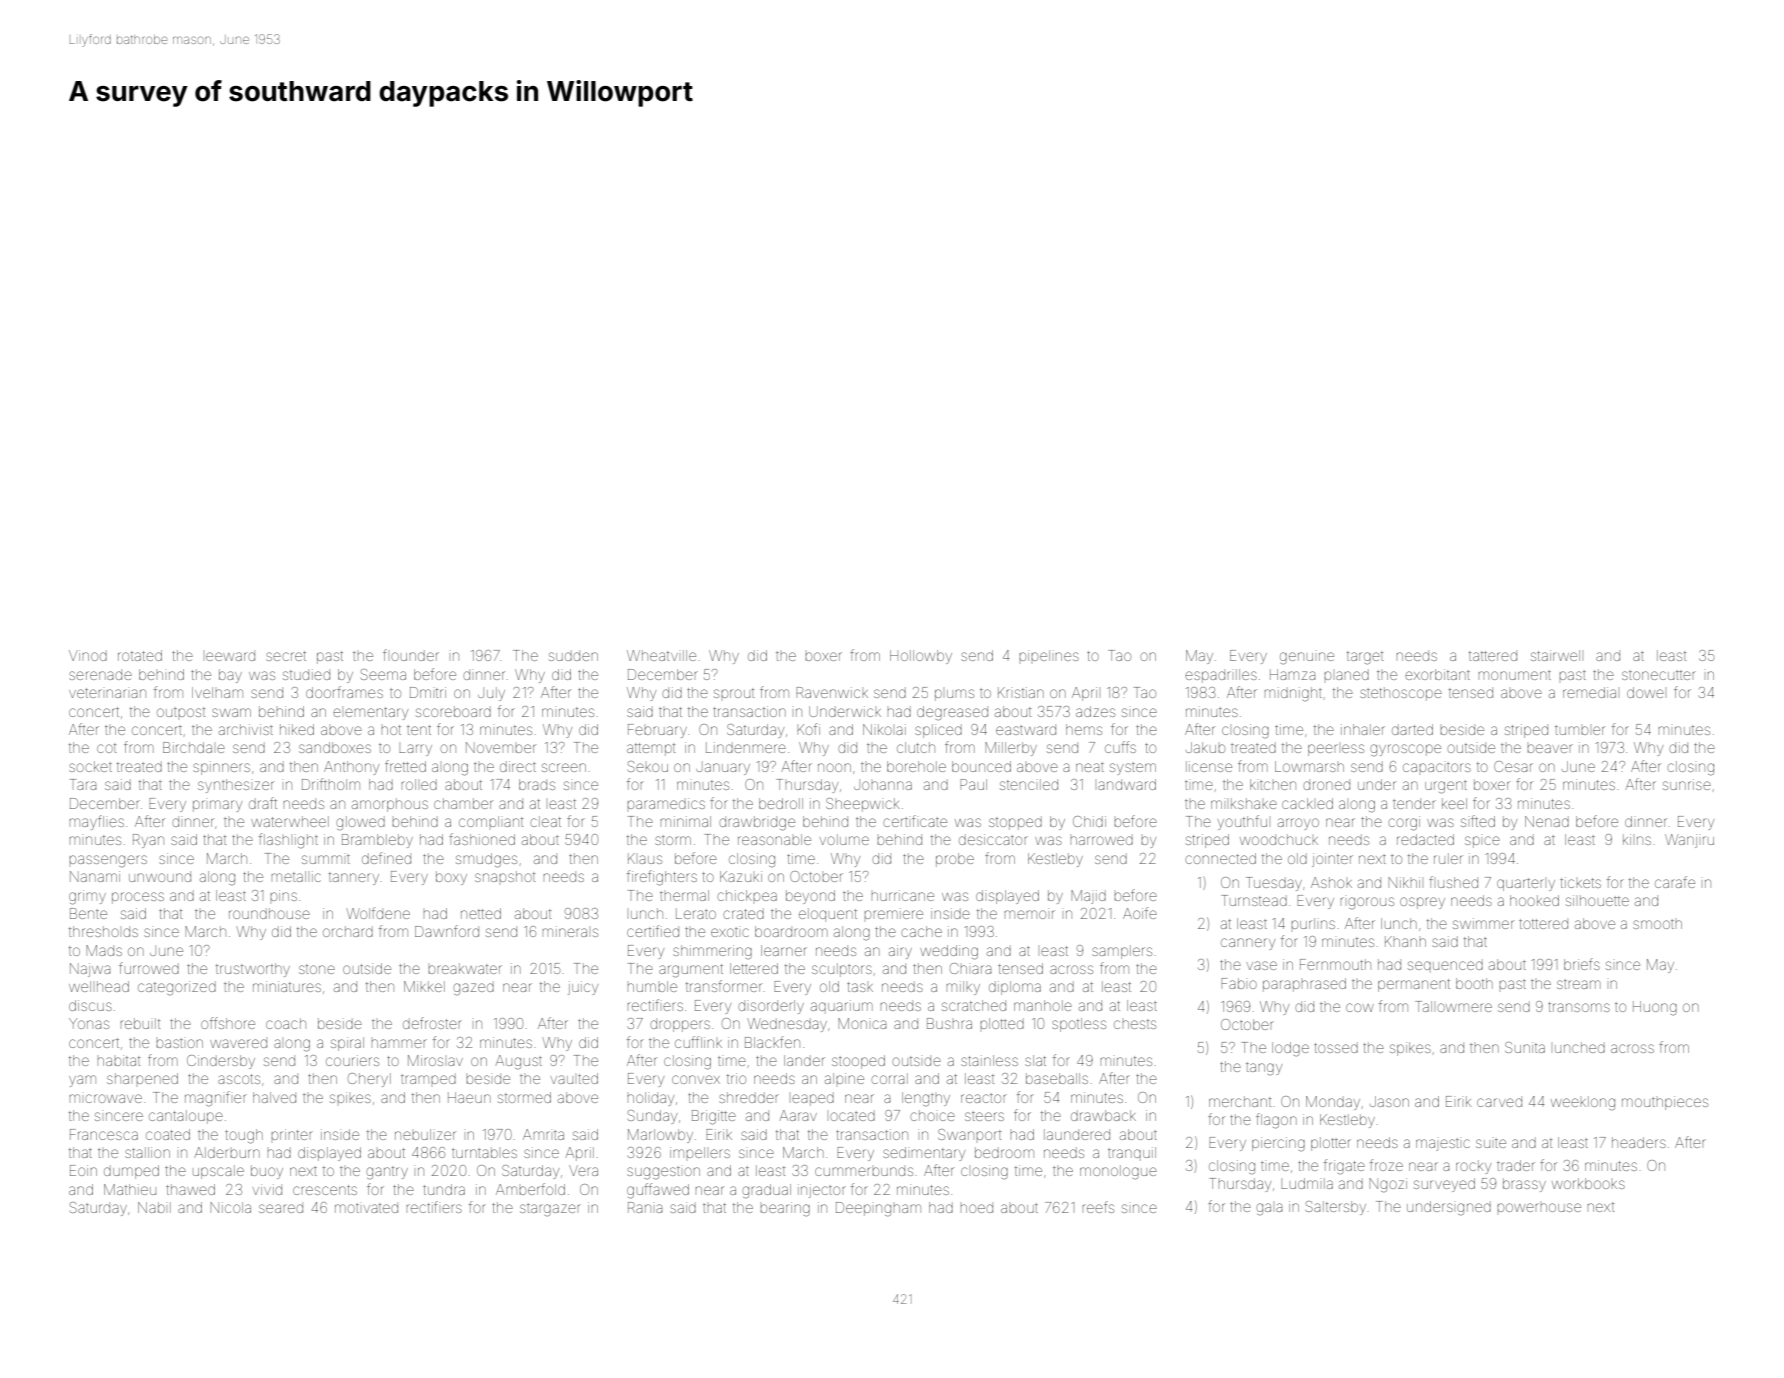  I want to click on reasonable, so click(774, 839).
